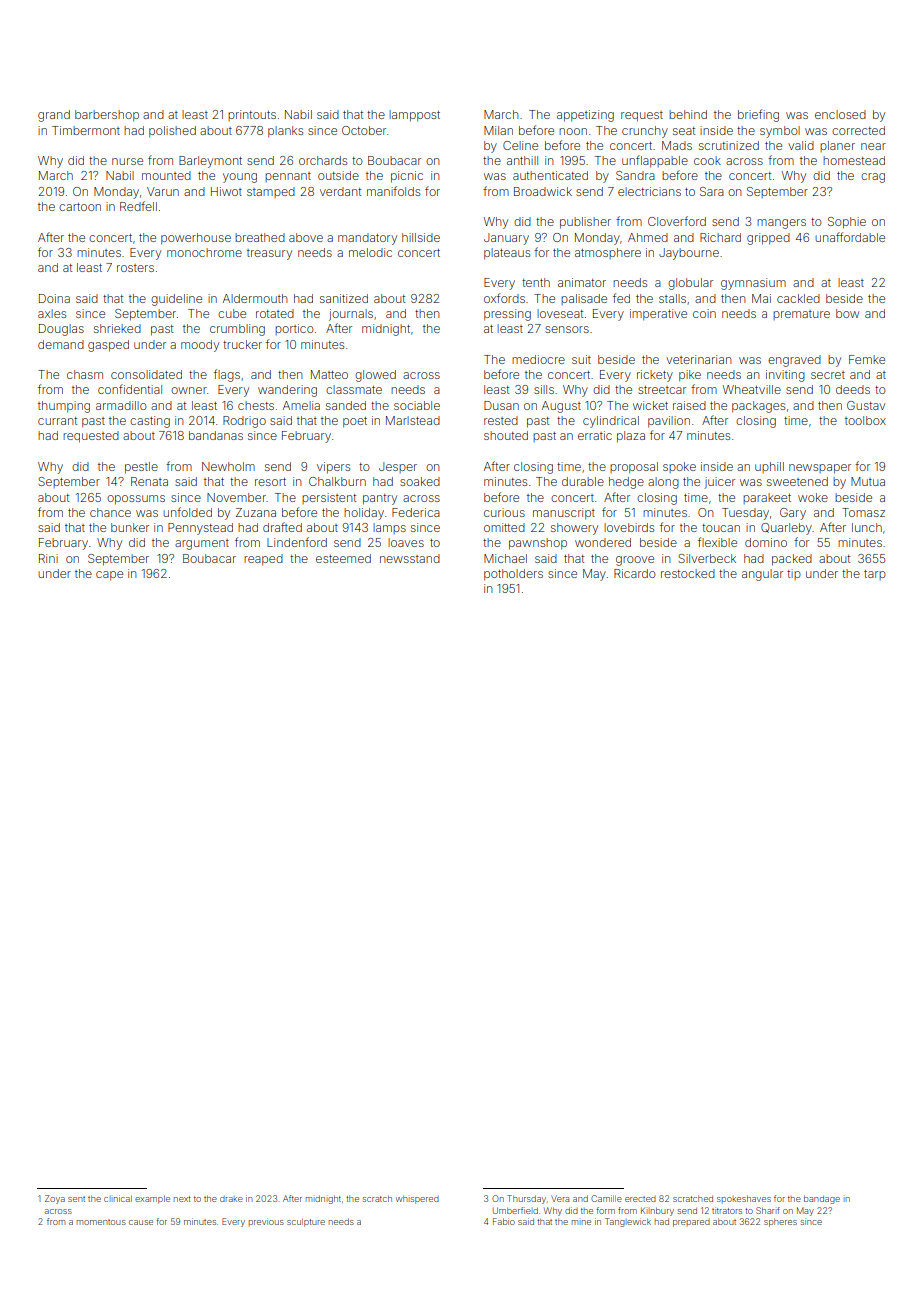 This screenshot has height=1308, width=924. I want to click on briefing, so click(758, 115).
